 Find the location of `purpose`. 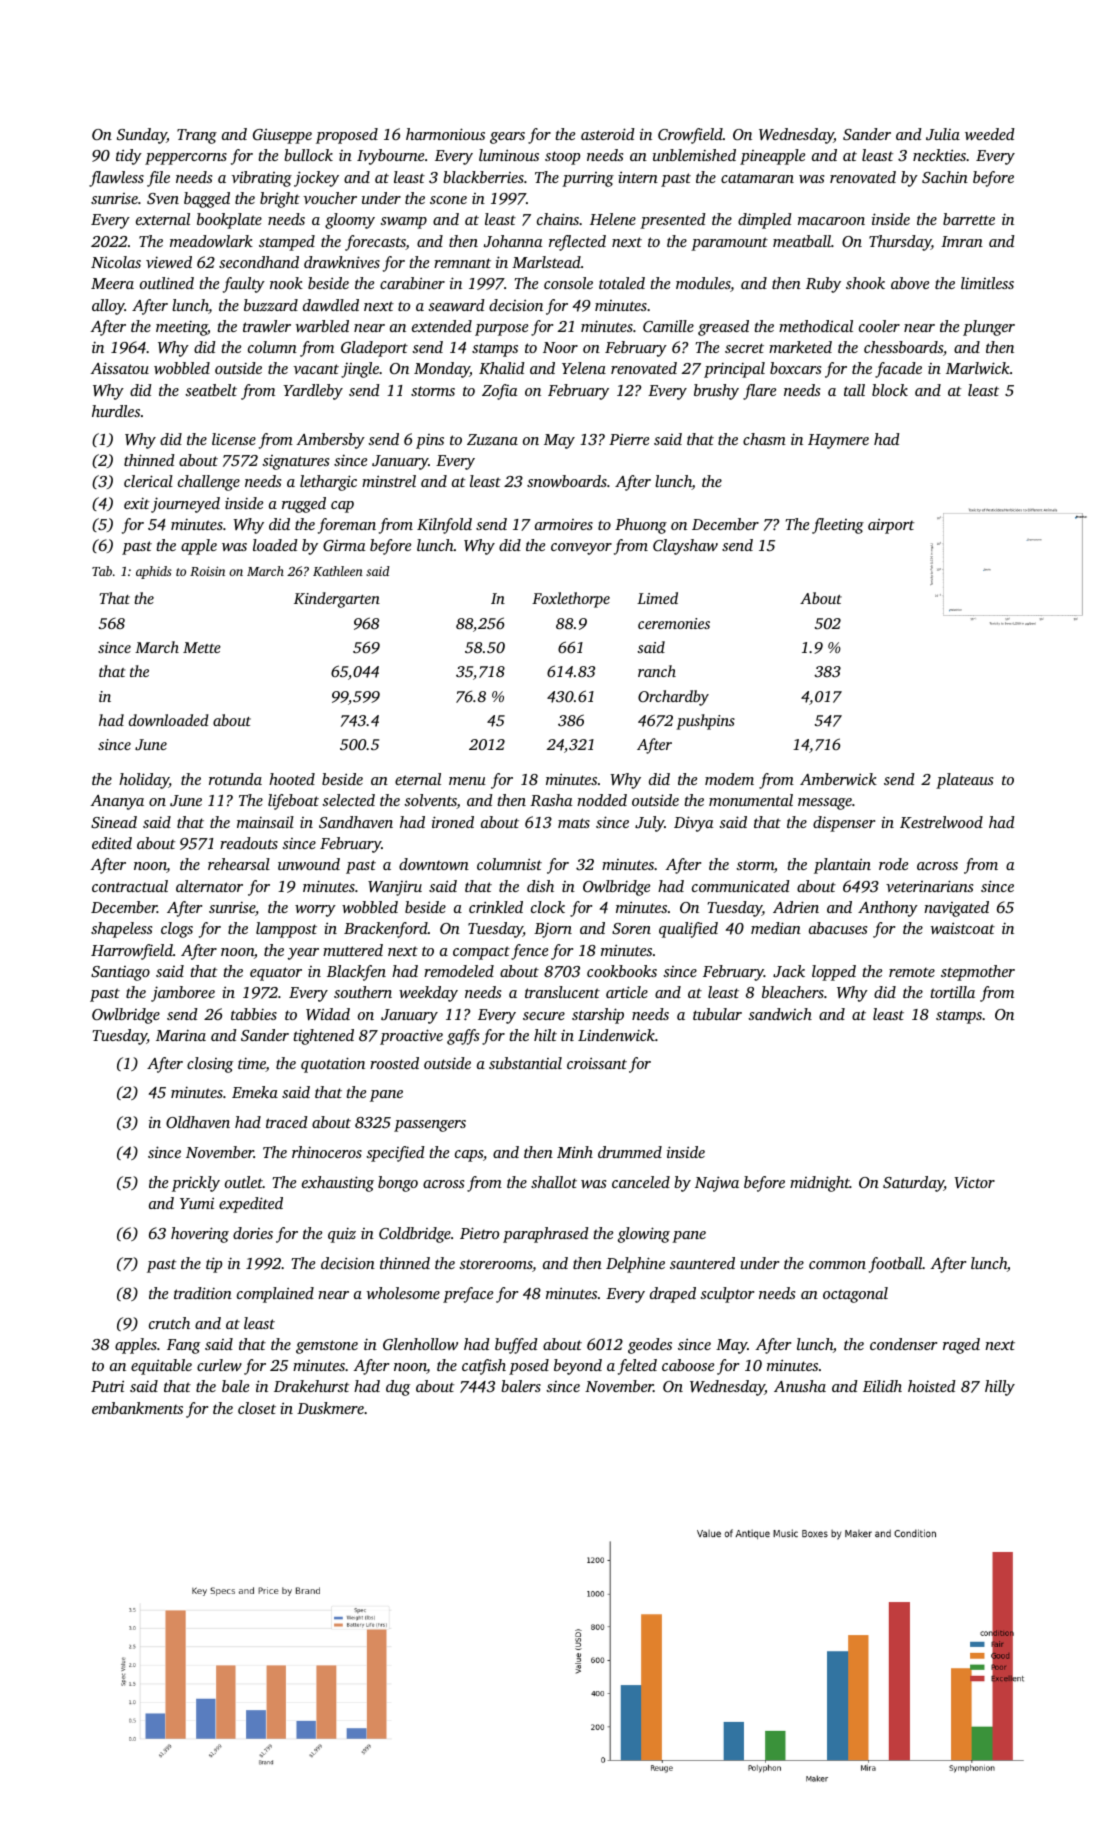

purpose is located at coordinates (501, 330).
